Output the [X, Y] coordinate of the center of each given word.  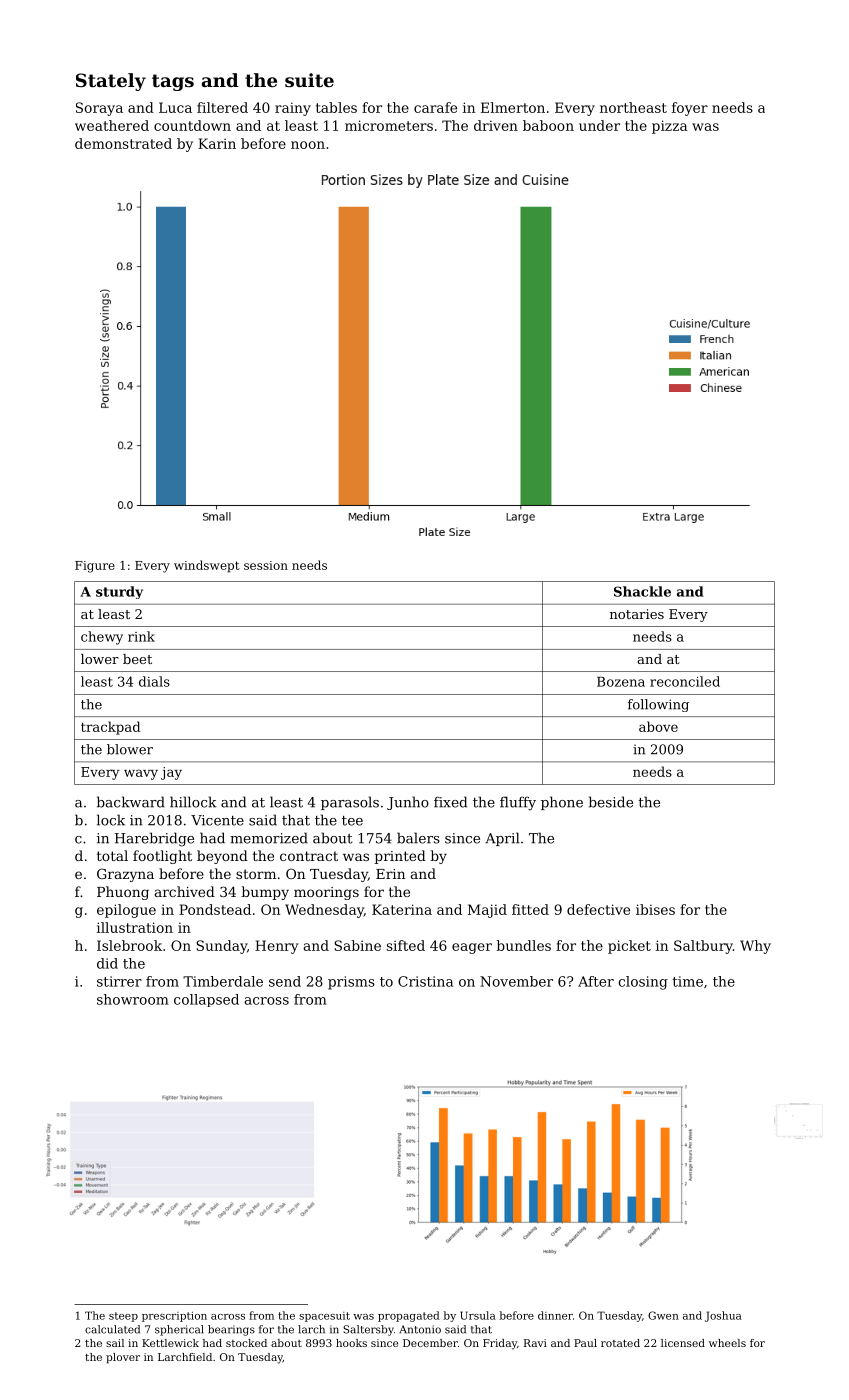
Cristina [425, 981]
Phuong [123, 893]
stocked [246, 1343]
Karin [217, 143]
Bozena [621, 682]
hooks [351, 1343]
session [266, 565]
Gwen [663, 1315]
